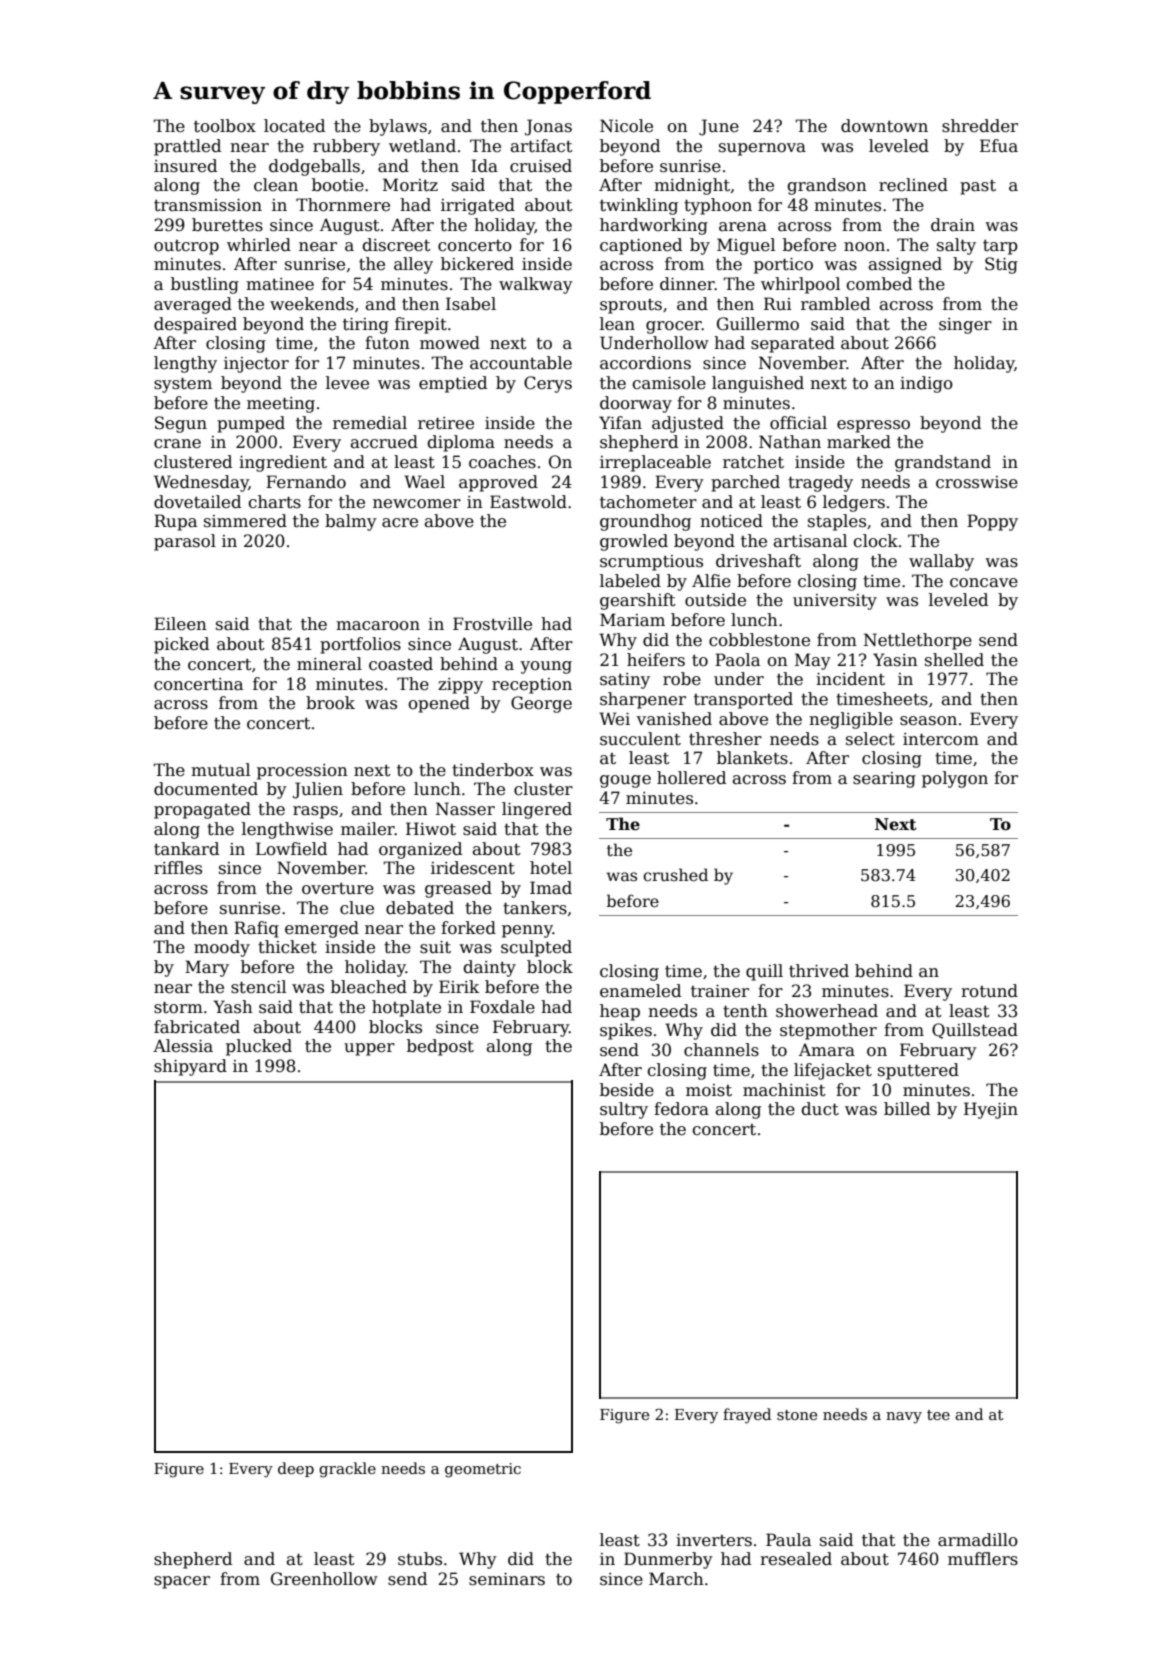  Describe the element at coordinates (296, 1469) in the page. I see `deep` at that location.
